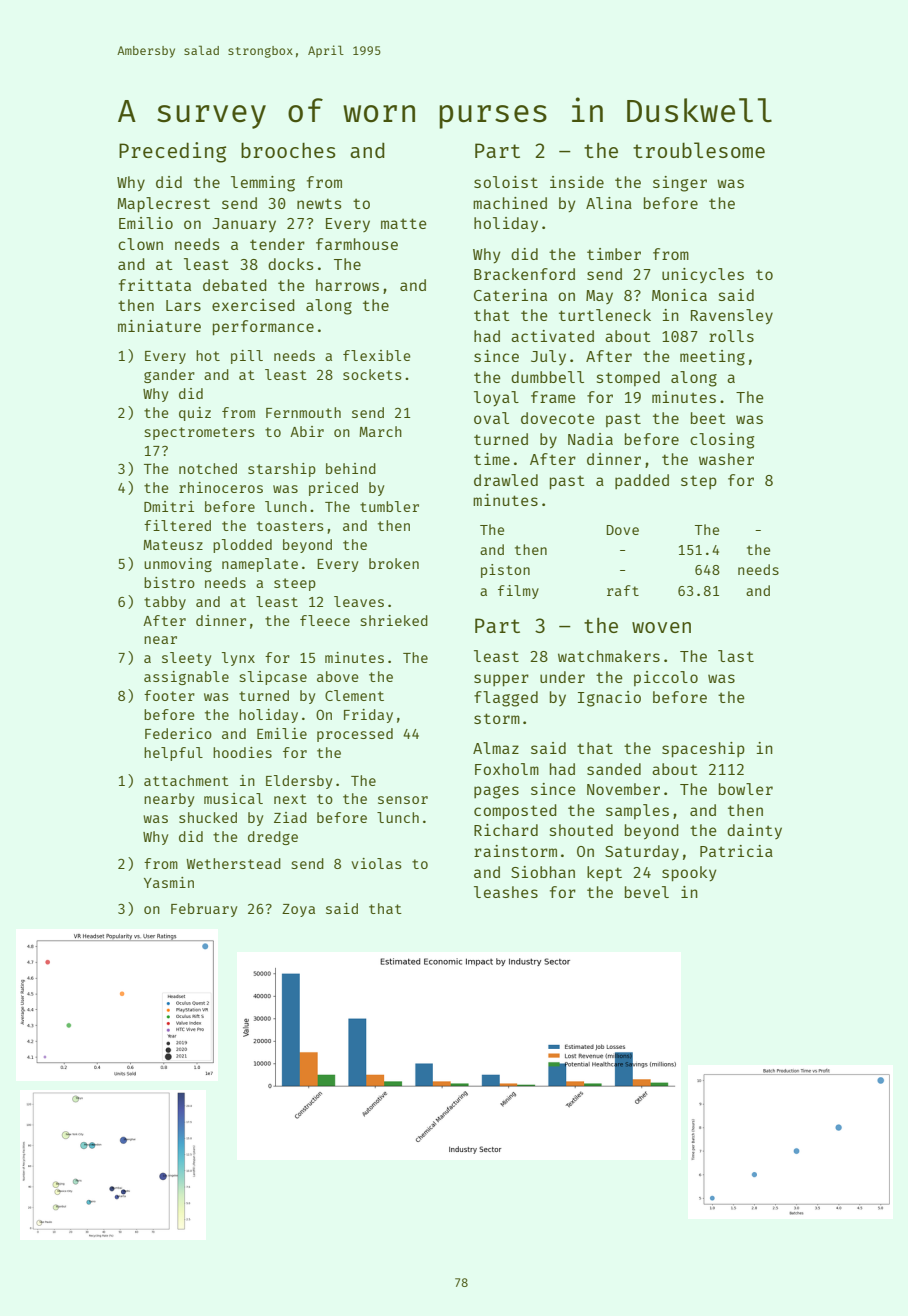 The image size is (908, 1316). I want to click on unicycles, so click(703, 275).
